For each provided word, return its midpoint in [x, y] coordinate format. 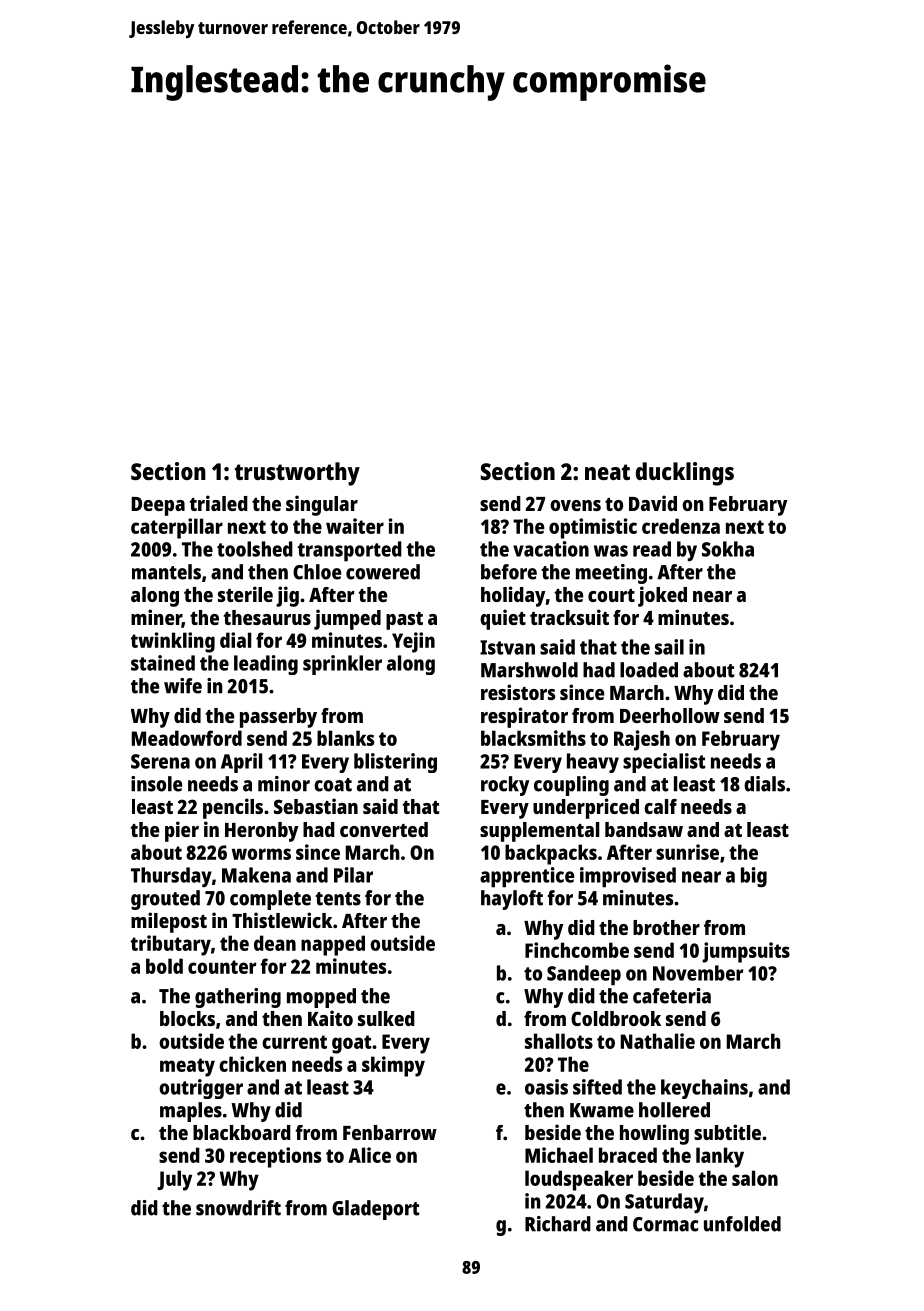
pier [182, 831]
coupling [571, 786]
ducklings [685, 474]
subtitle [727, 1132]
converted [384, 829]
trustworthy [297, 474]
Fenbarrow [390, 1132]
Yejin [413, 642]
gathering [238, 998]
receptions [275, 1157]
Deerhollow [670, 715]
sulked [386, 1018]
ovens [575, 505]
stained [163, 663]
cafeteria [672, 996]
